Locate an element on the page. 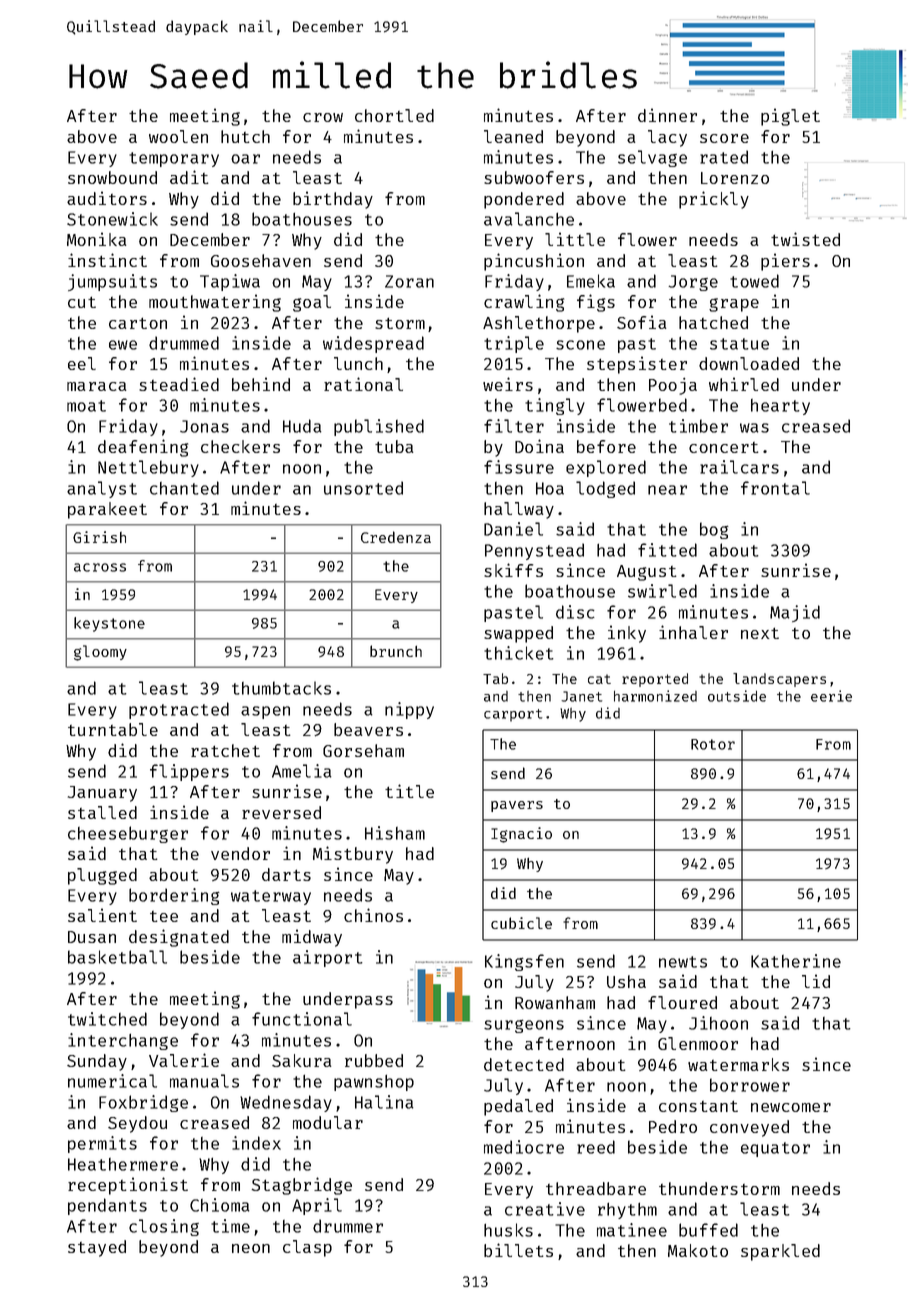 This page has height=1308, width=924. published is located at coordinates (379, 427).
